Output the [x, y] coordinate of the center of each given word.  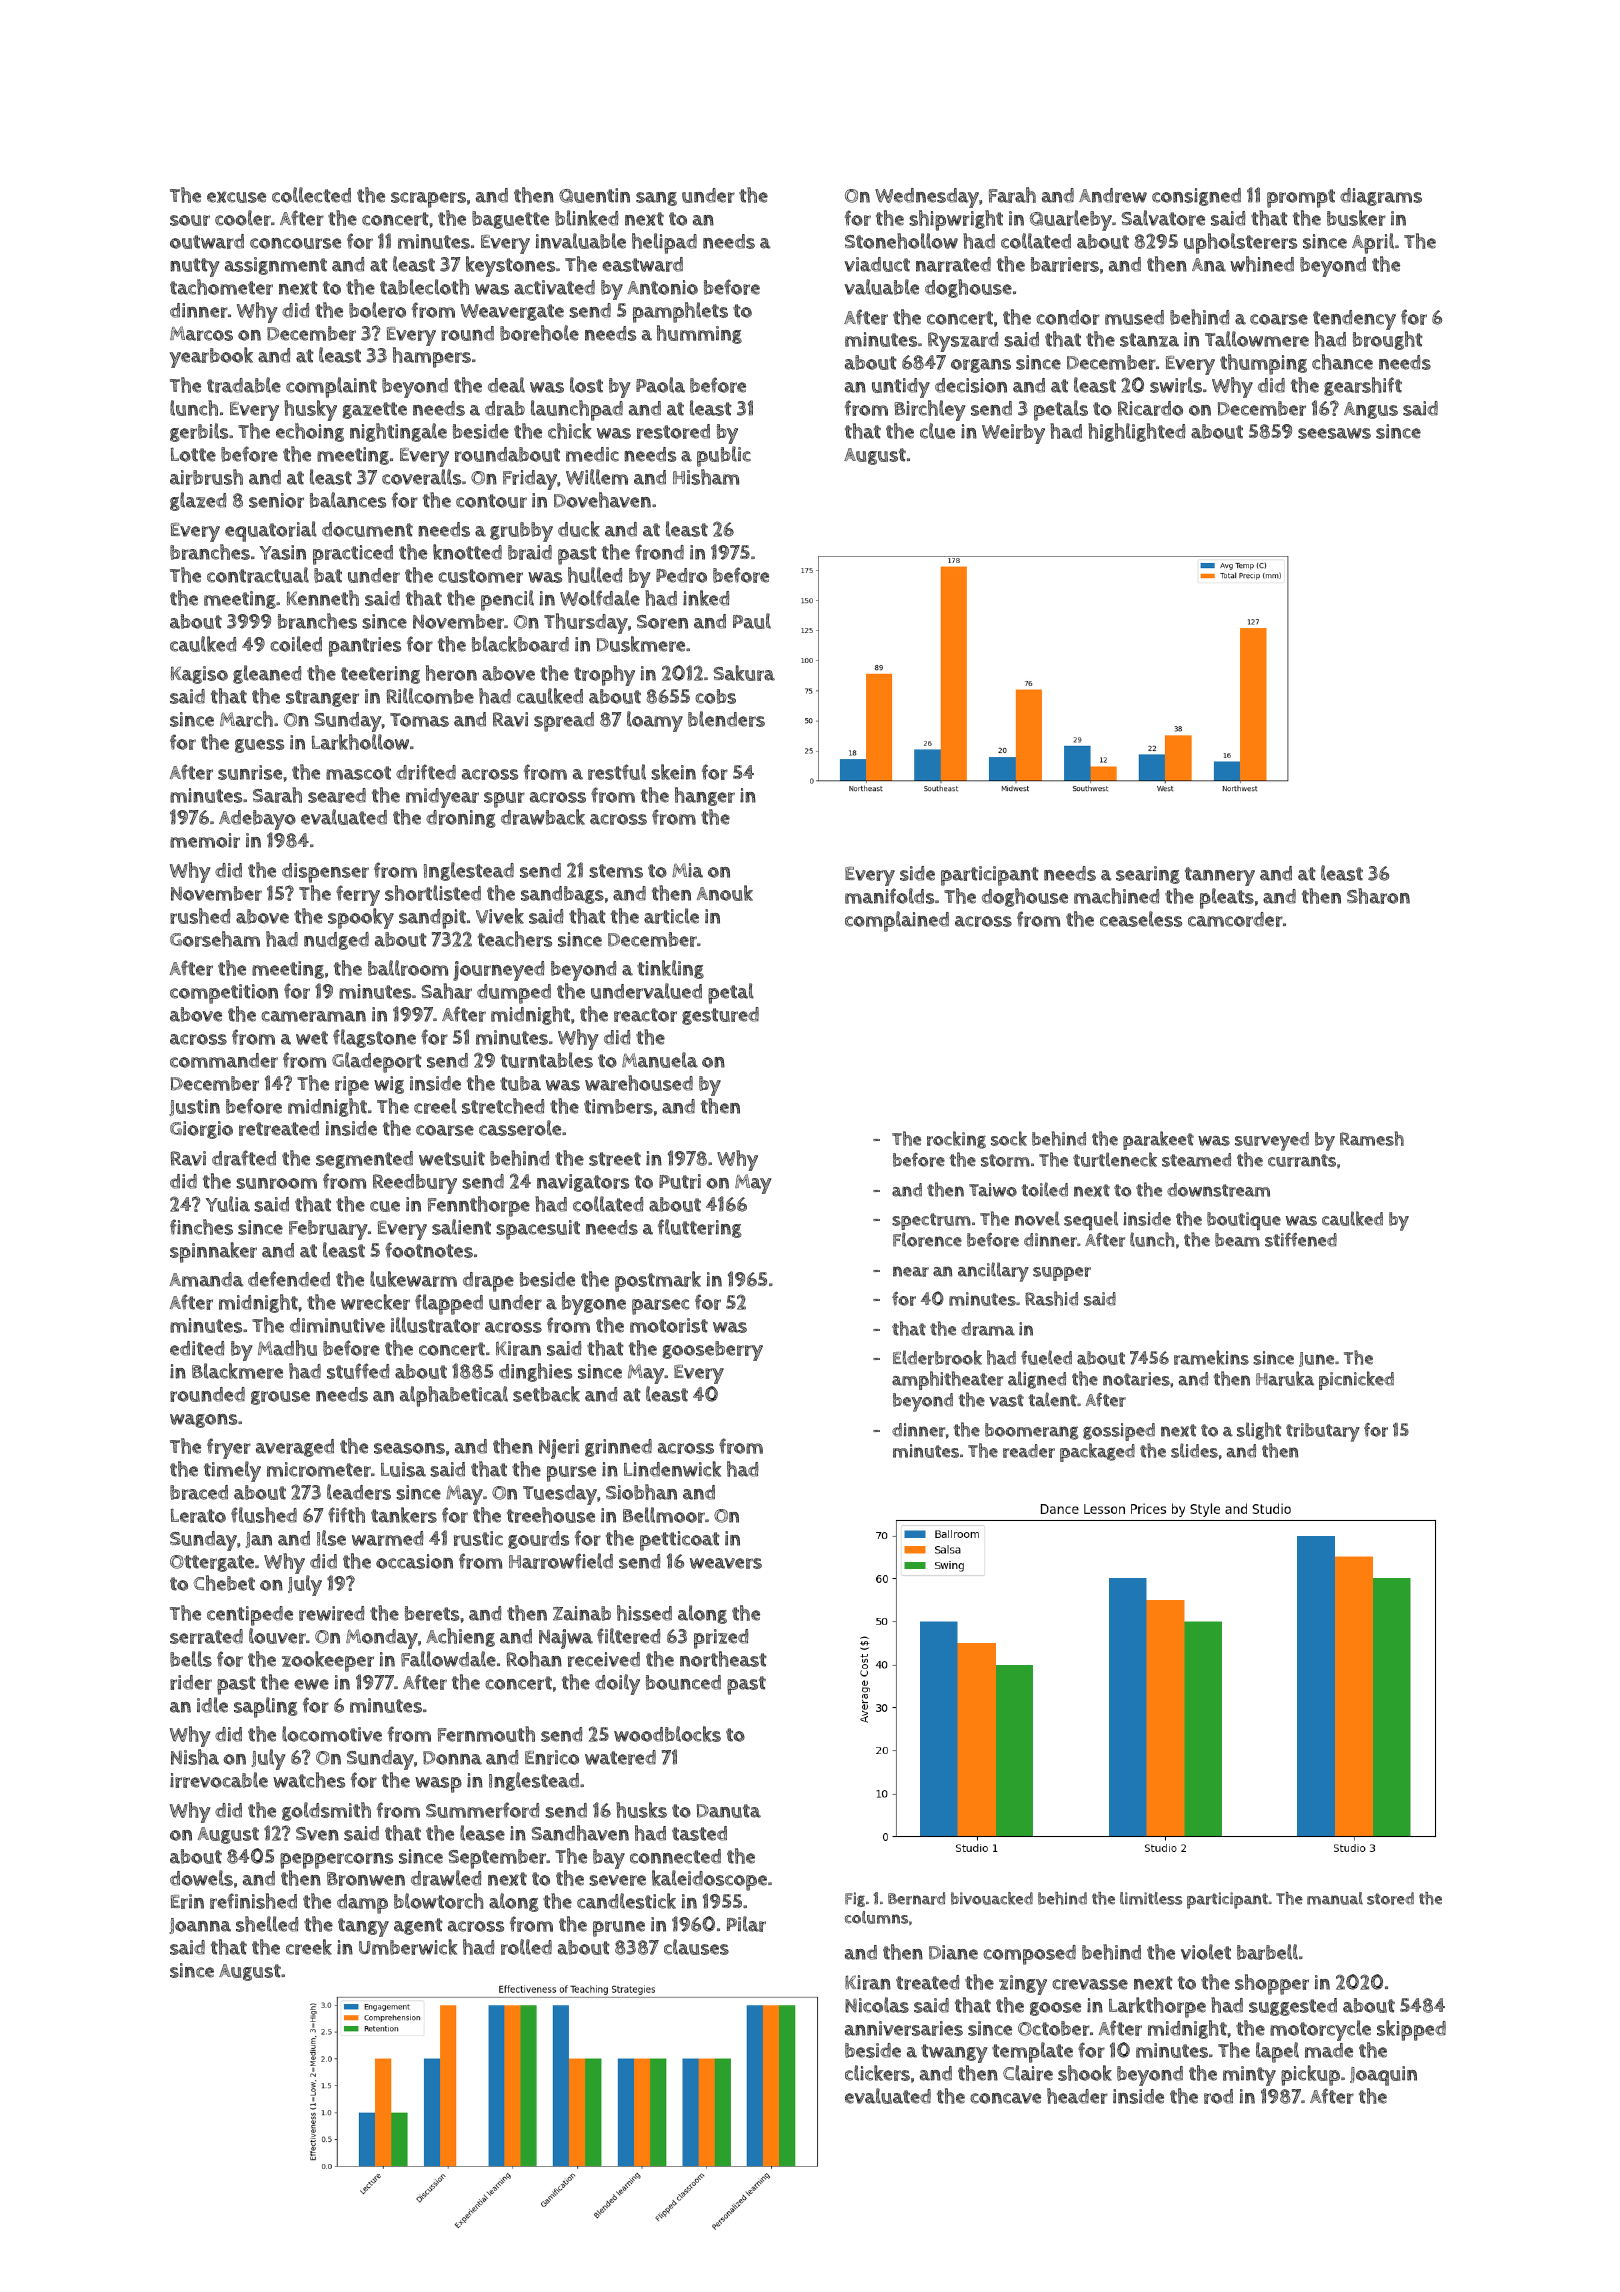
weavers [726, 1563]
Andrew [1113, 195]
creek [309, 1947]
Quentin [594, 195]
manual [1335, 1898]
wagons [203, 1421]
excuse [236, 197]
